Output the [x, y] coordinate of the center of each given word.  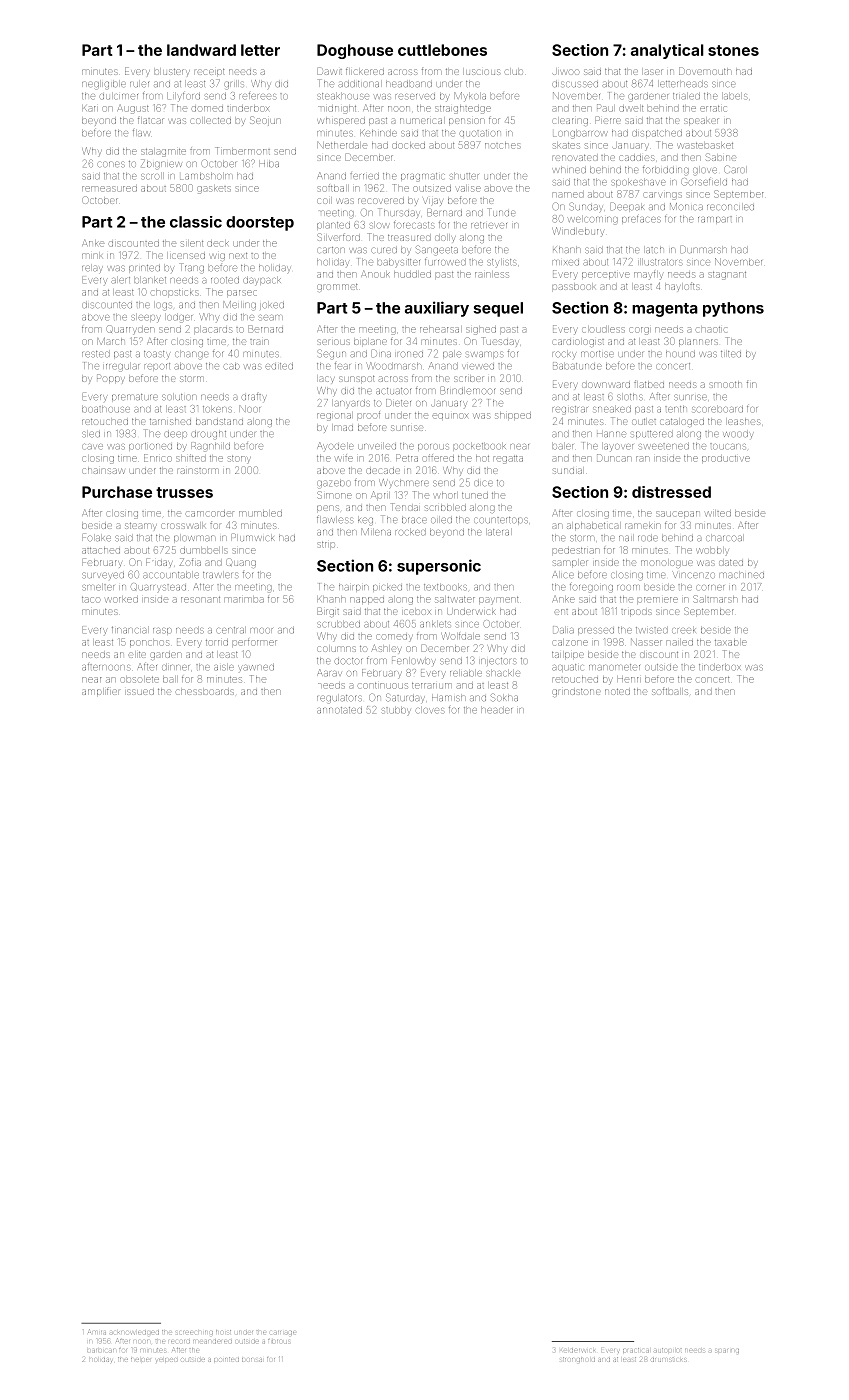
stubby [396, 711]
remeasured [109, 189]
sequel [498, 309]
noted [617, 692]
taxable [731, 643]
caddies [636, 158]
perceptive [606, 275]
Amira [97, 1332]
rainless [492, 275]
